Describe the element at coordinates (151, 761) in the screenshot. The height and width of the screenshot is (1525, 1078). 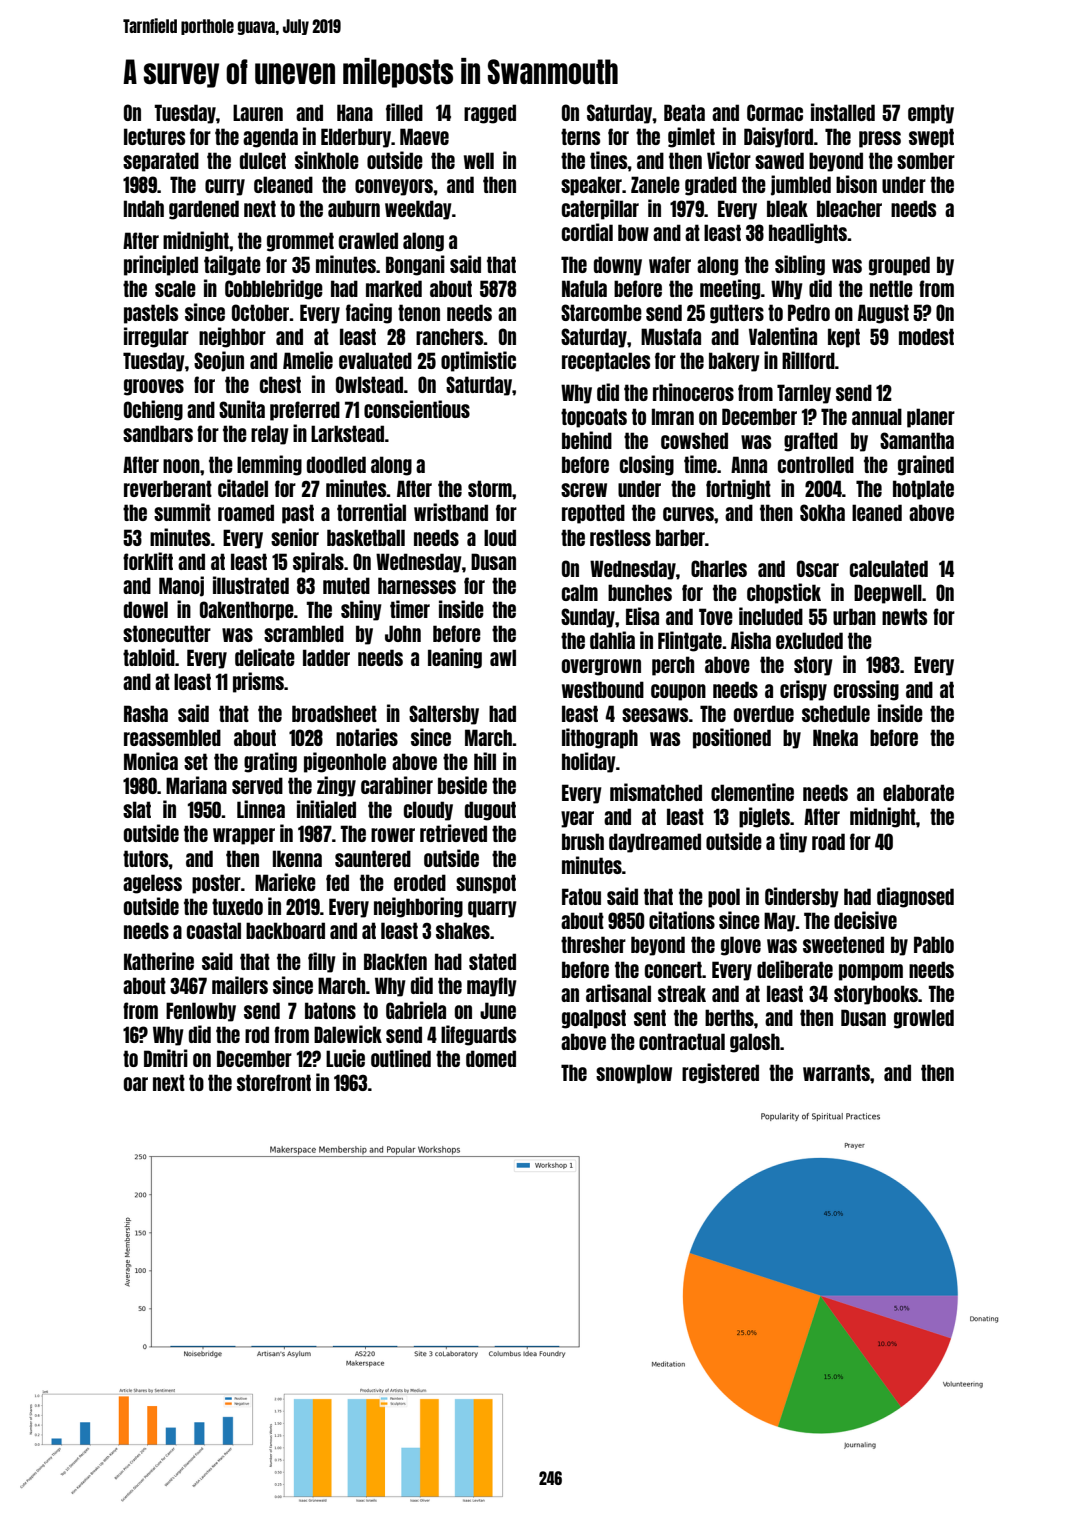
I see `Monica` at that location.
